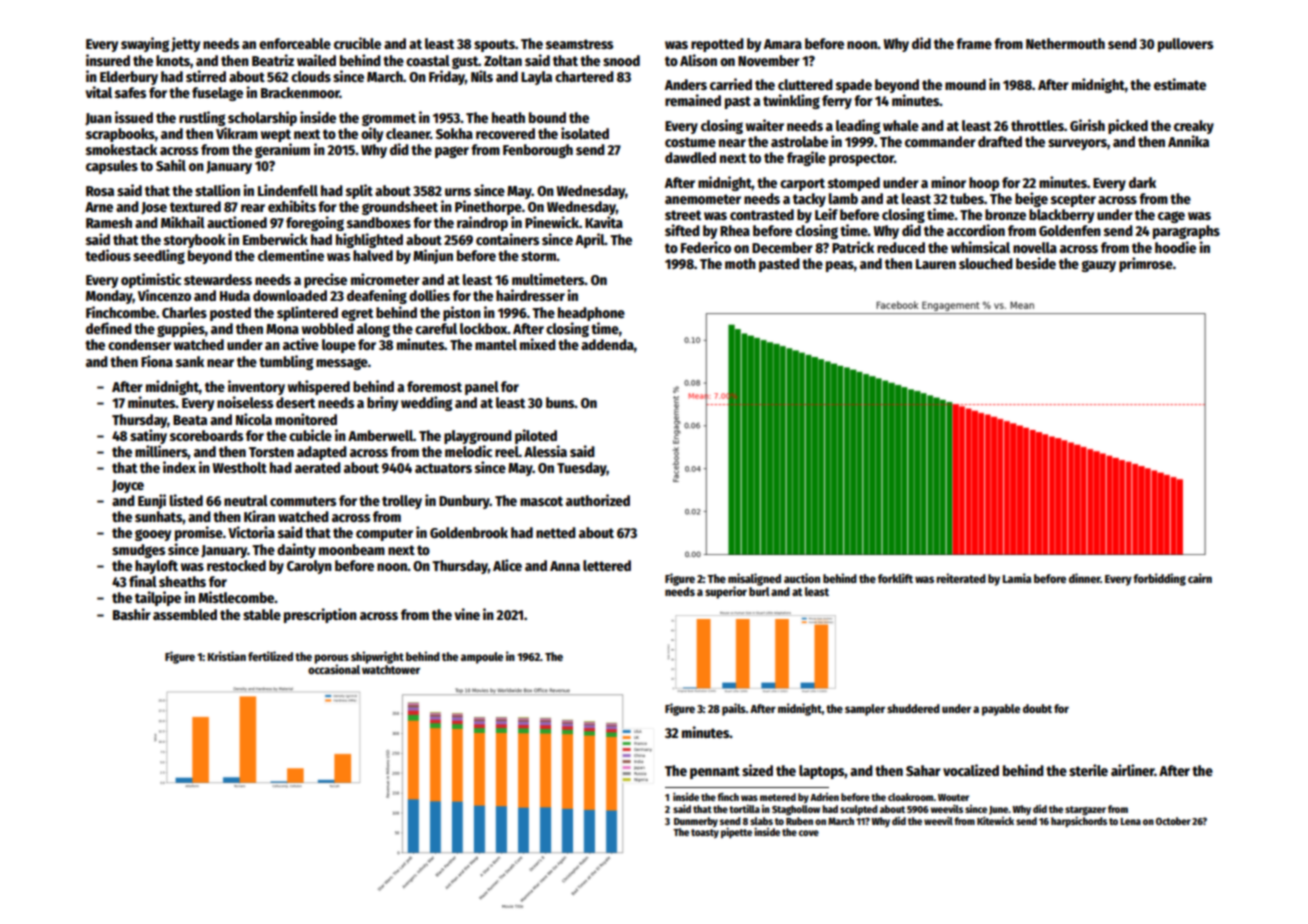 This screenshot has width=1308, height=924. I want to click on Kristian, so click(227, 656).
